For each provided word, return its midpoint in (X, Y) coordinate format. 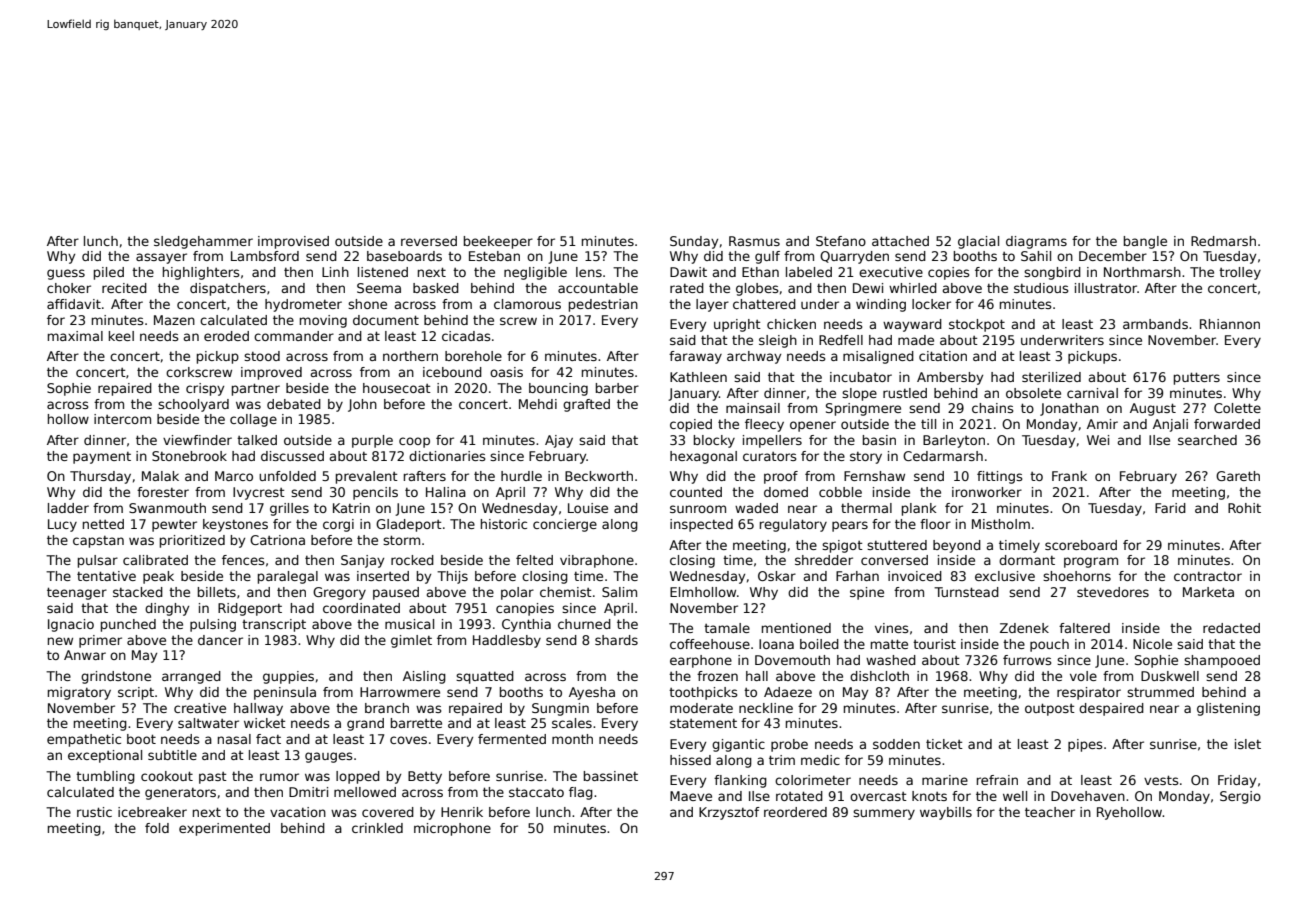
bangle (1145, 242)
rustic (94, 812)
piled (109, 273)
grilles (289, 509)
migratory (79, 693)
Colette (1237, 408)
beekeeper (498, 242)
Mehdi (538, 404)
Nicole (1152, 644)
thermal (866, 508)
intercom (122, 419)
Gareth (1238, 476)
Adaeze (788, 692)
